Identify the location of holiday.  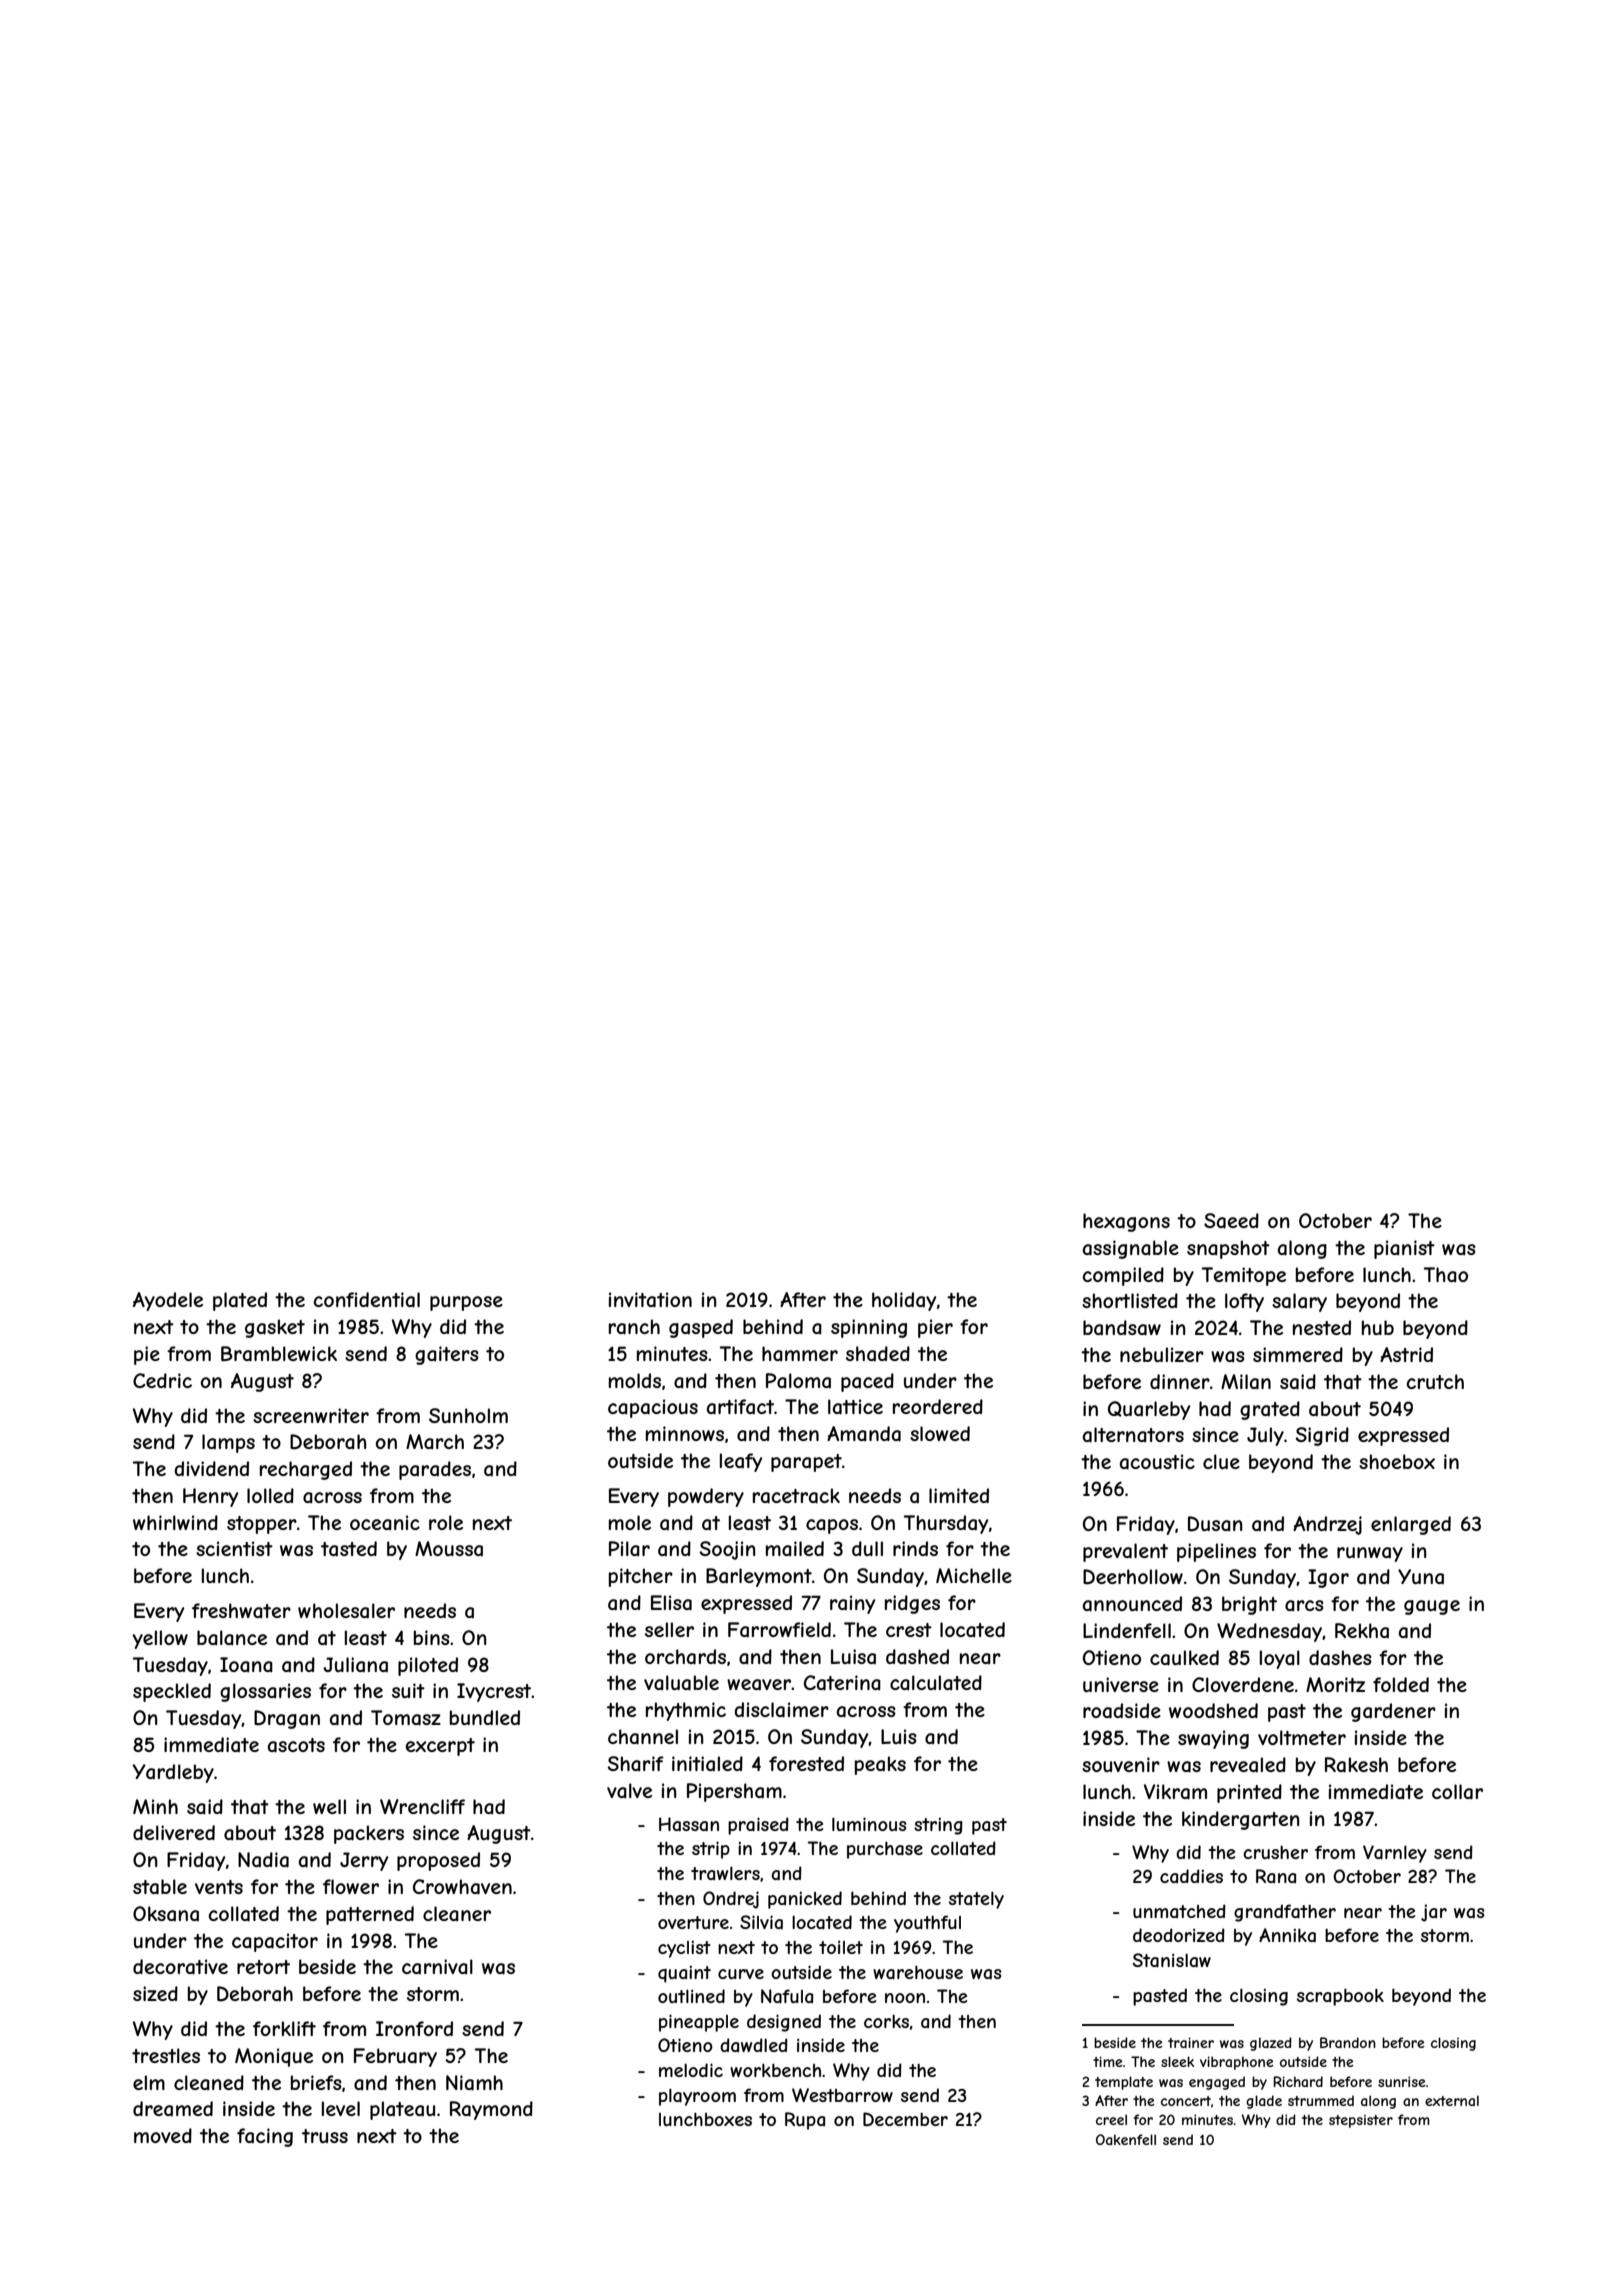
(904, 1301).
